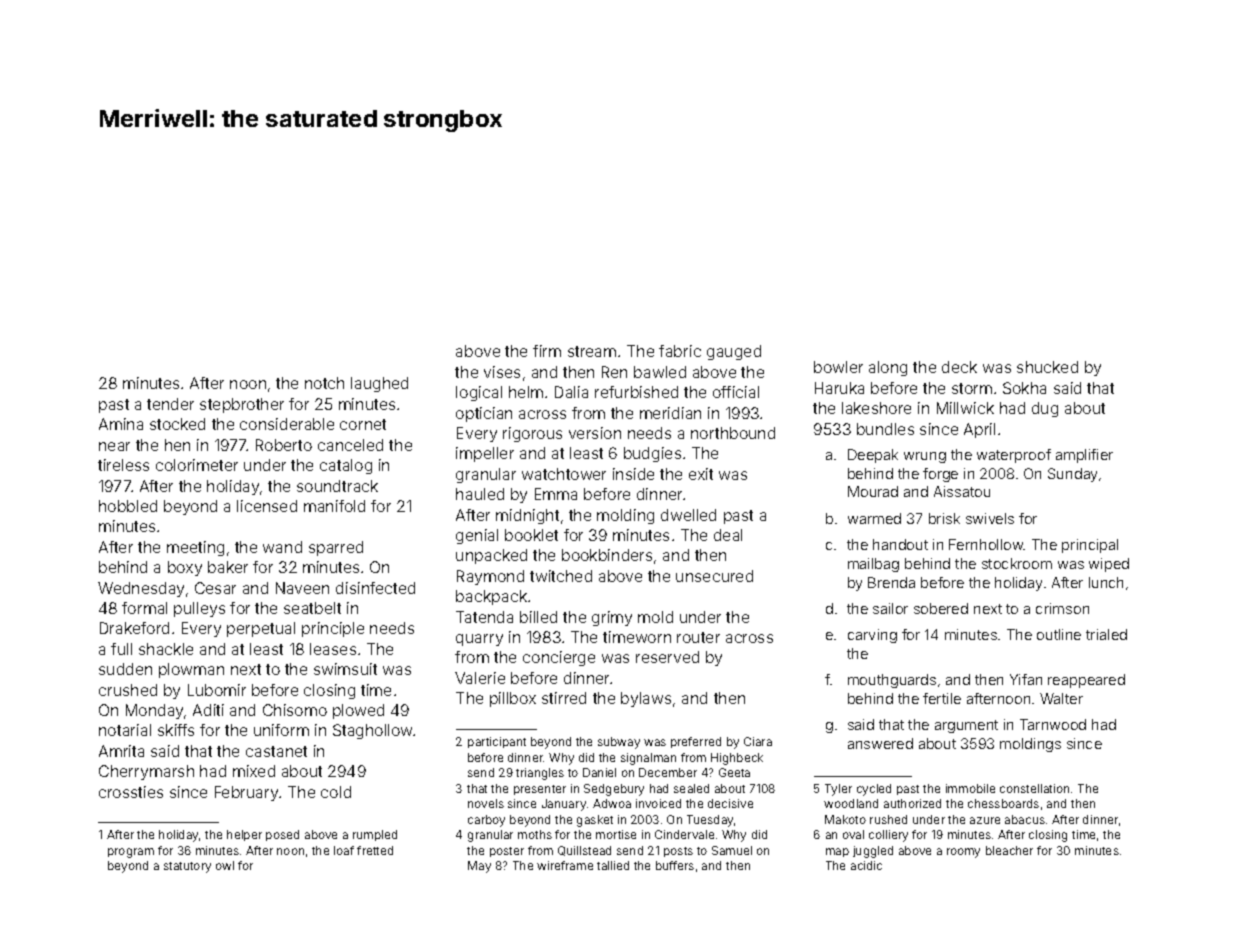  What do you see at coordinates (1034, 788) in the image?
I see `constellation` at bounding box center [1034, 788].
